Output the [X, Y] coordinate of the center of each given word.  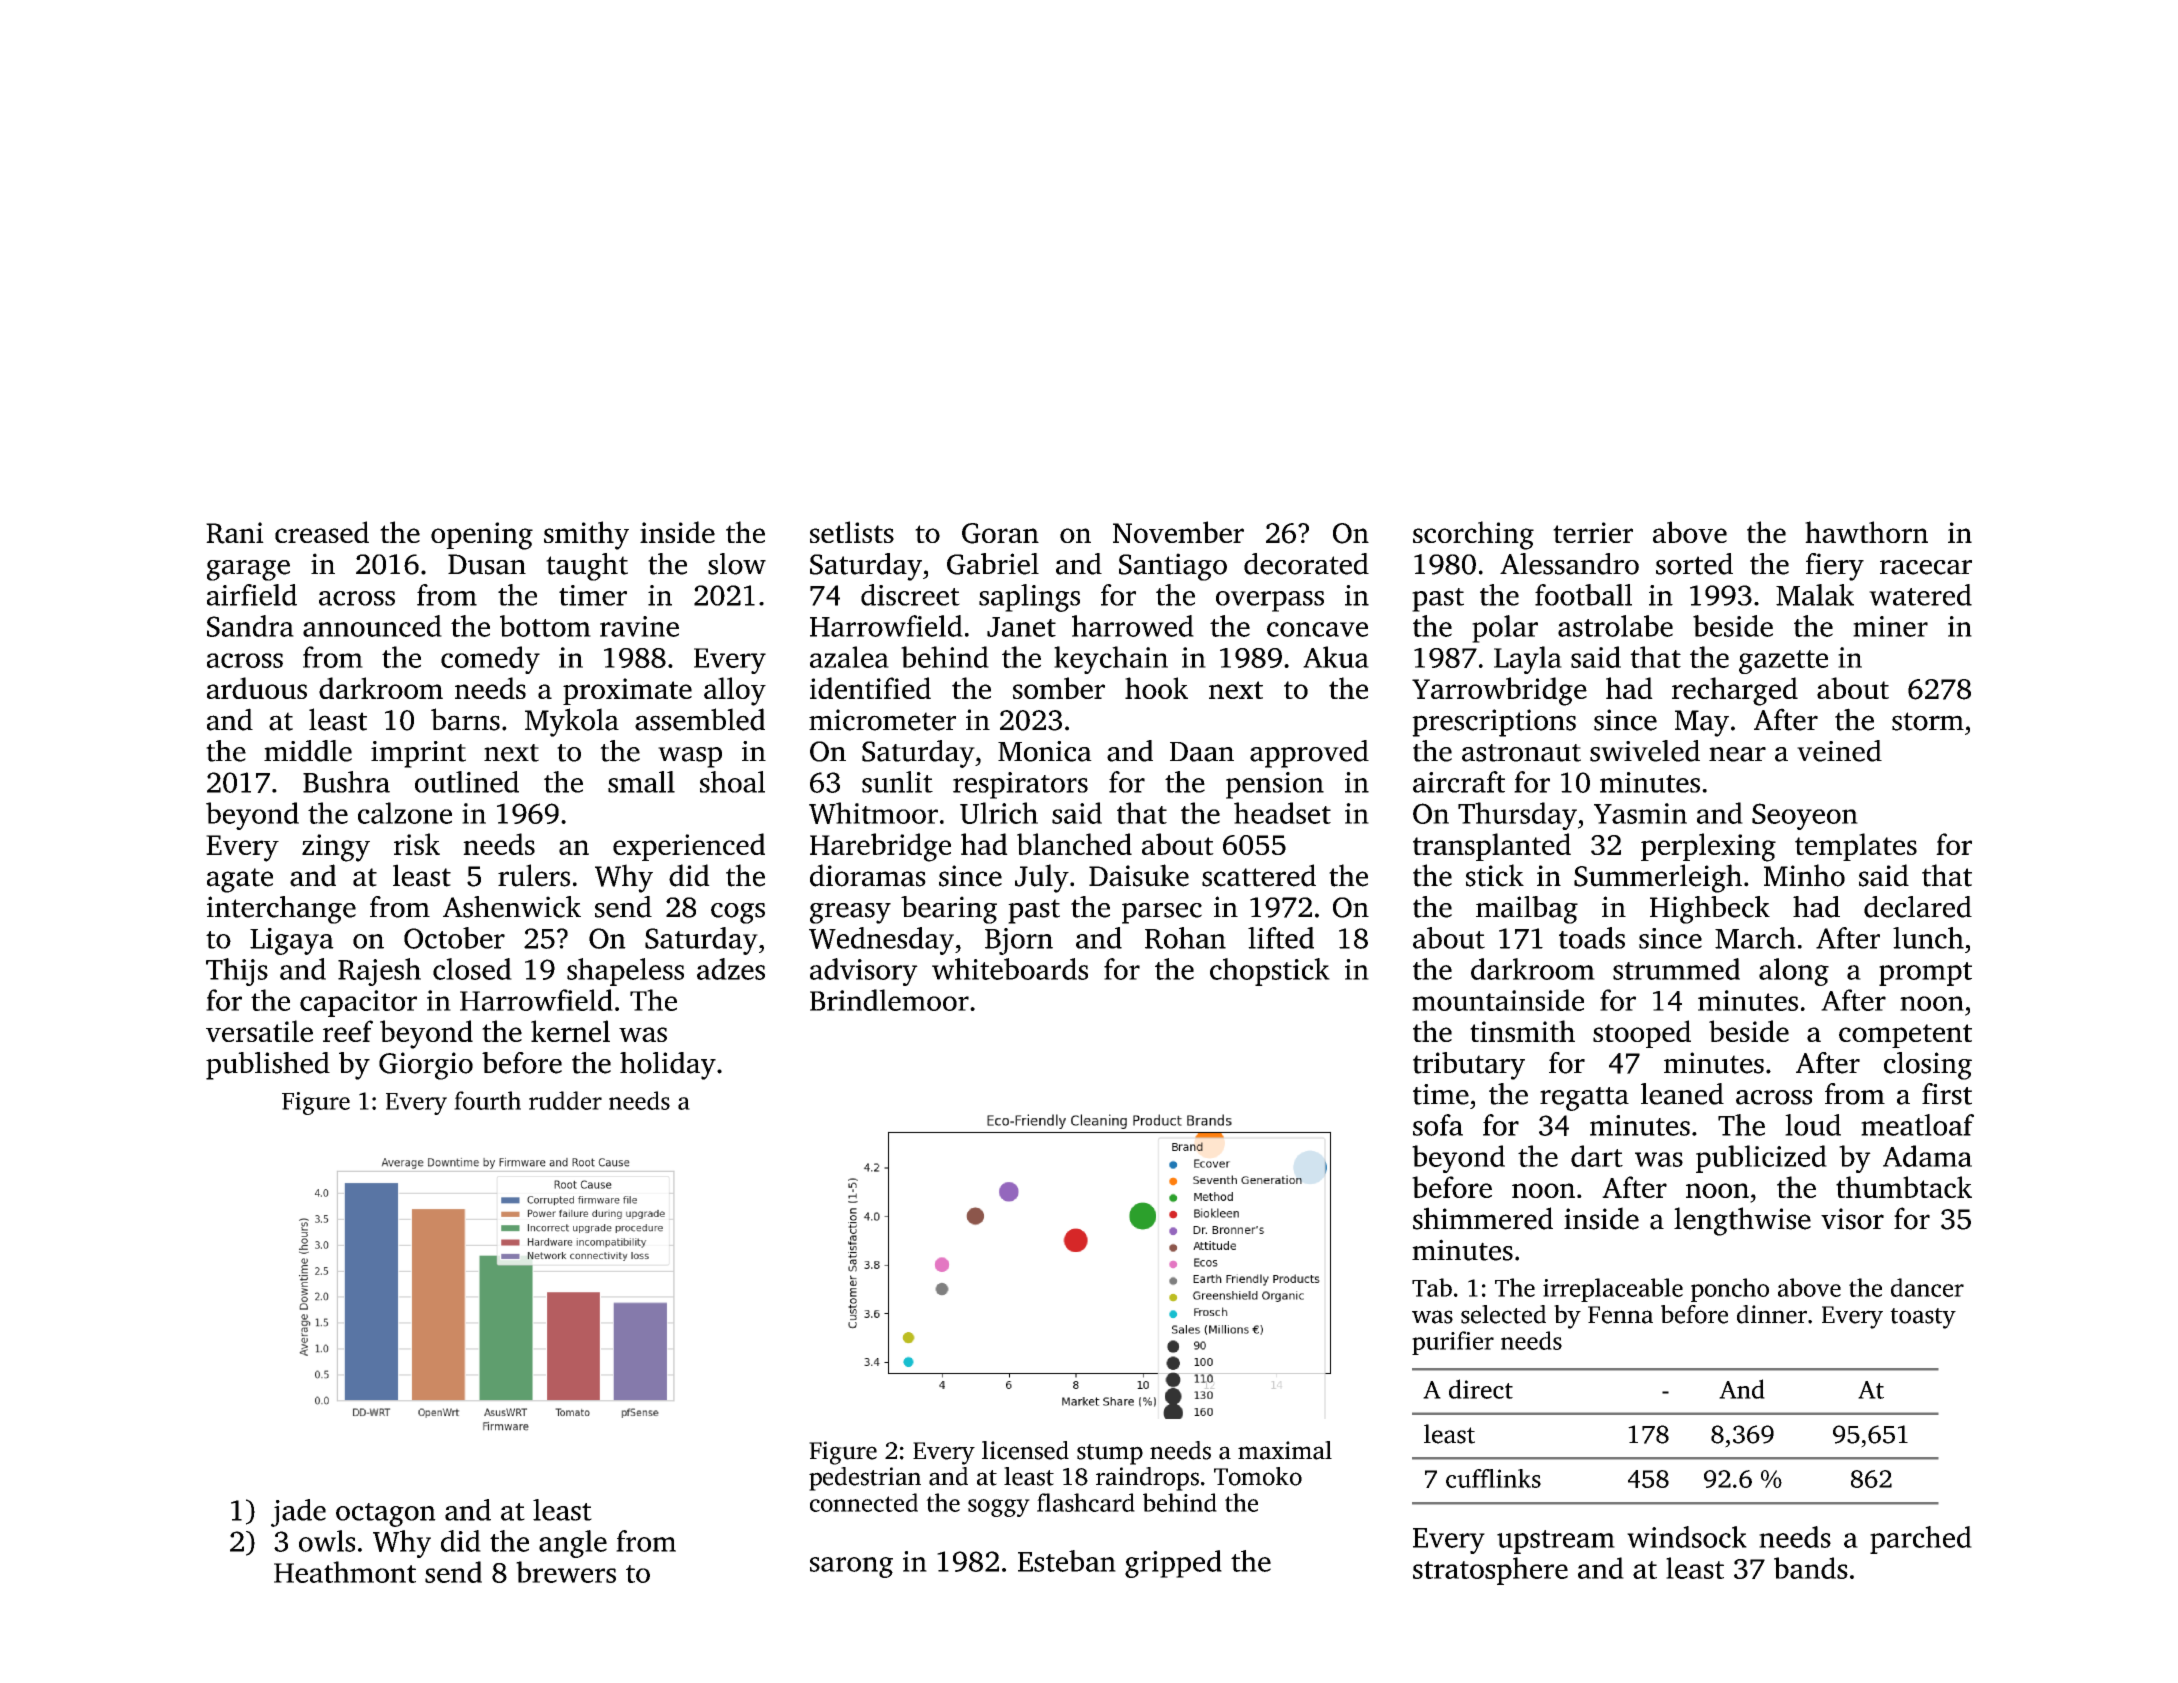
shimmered [1483, 1218]
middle [308, 751]
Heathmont [345, 1572]
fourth [487, 1100]
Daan [1202, 752]
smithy [586, 535]
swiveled [1645, 751]
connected [864, 1502]
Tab [1432, 1287]
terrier [1593, 532]
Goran [1000, 533]
